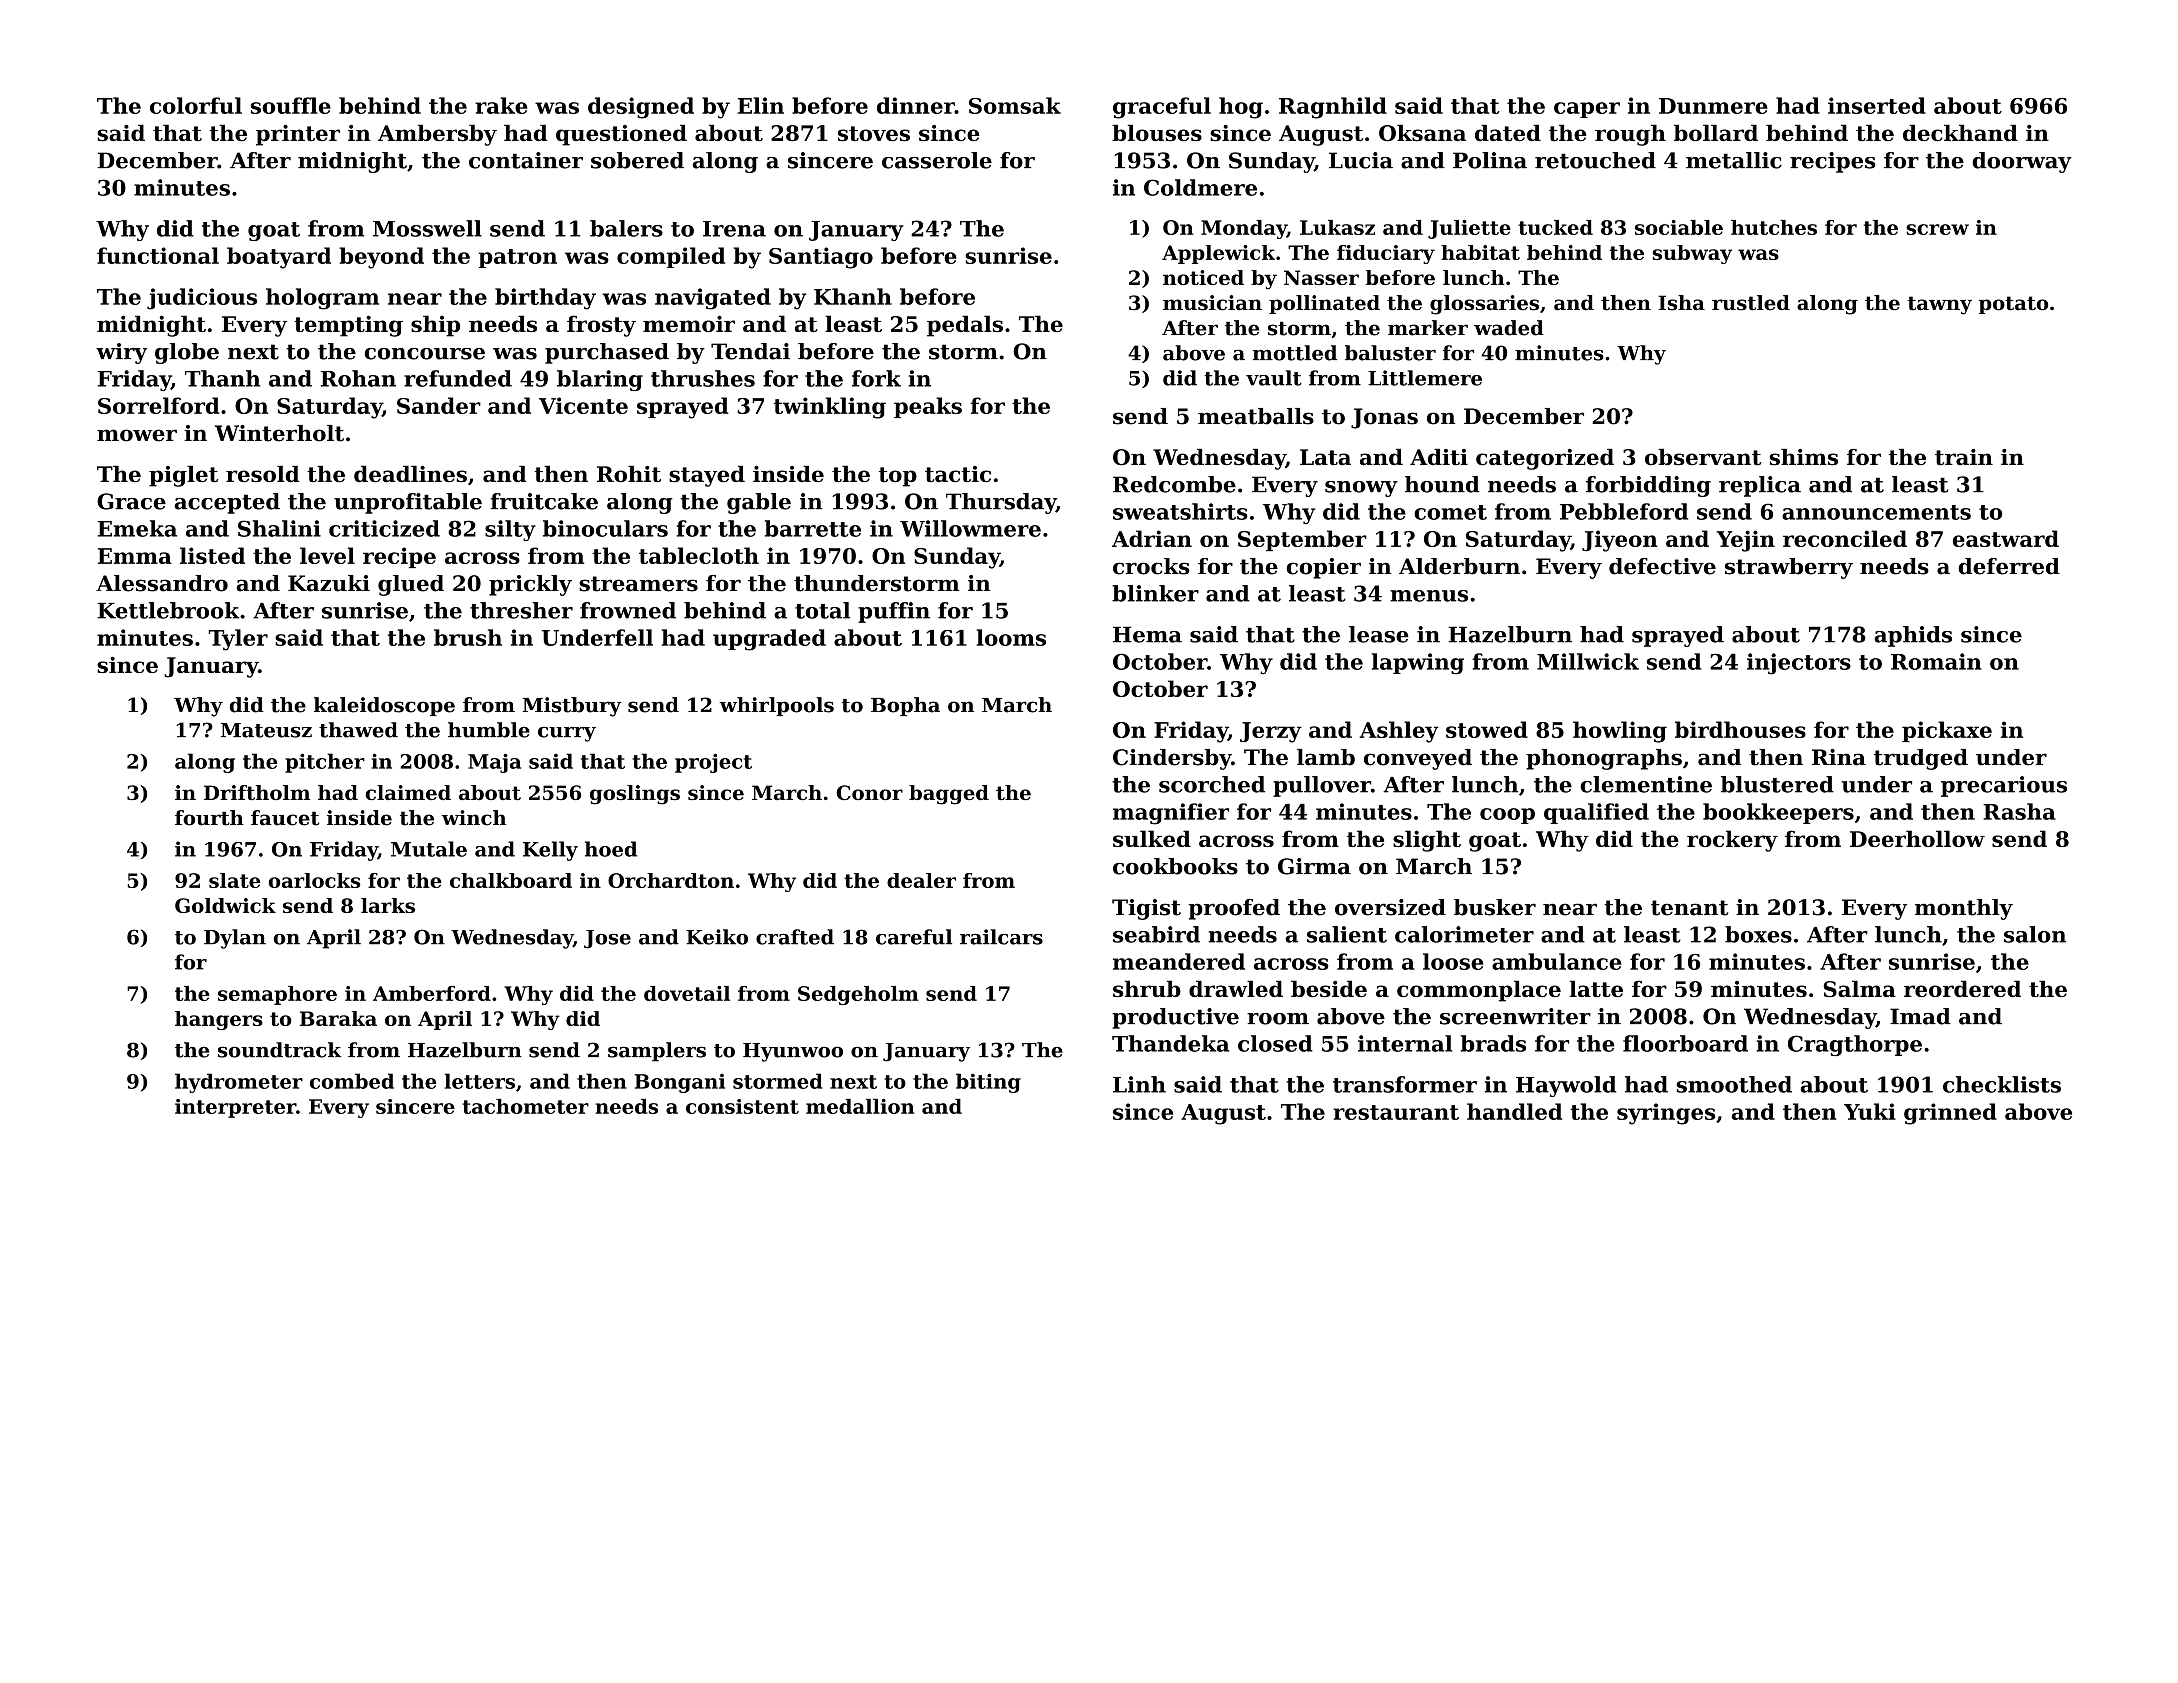  What do you see at coordinates (1495, 907) in the screenshot?
I see `busker` at bounding box center [1495, 907].
